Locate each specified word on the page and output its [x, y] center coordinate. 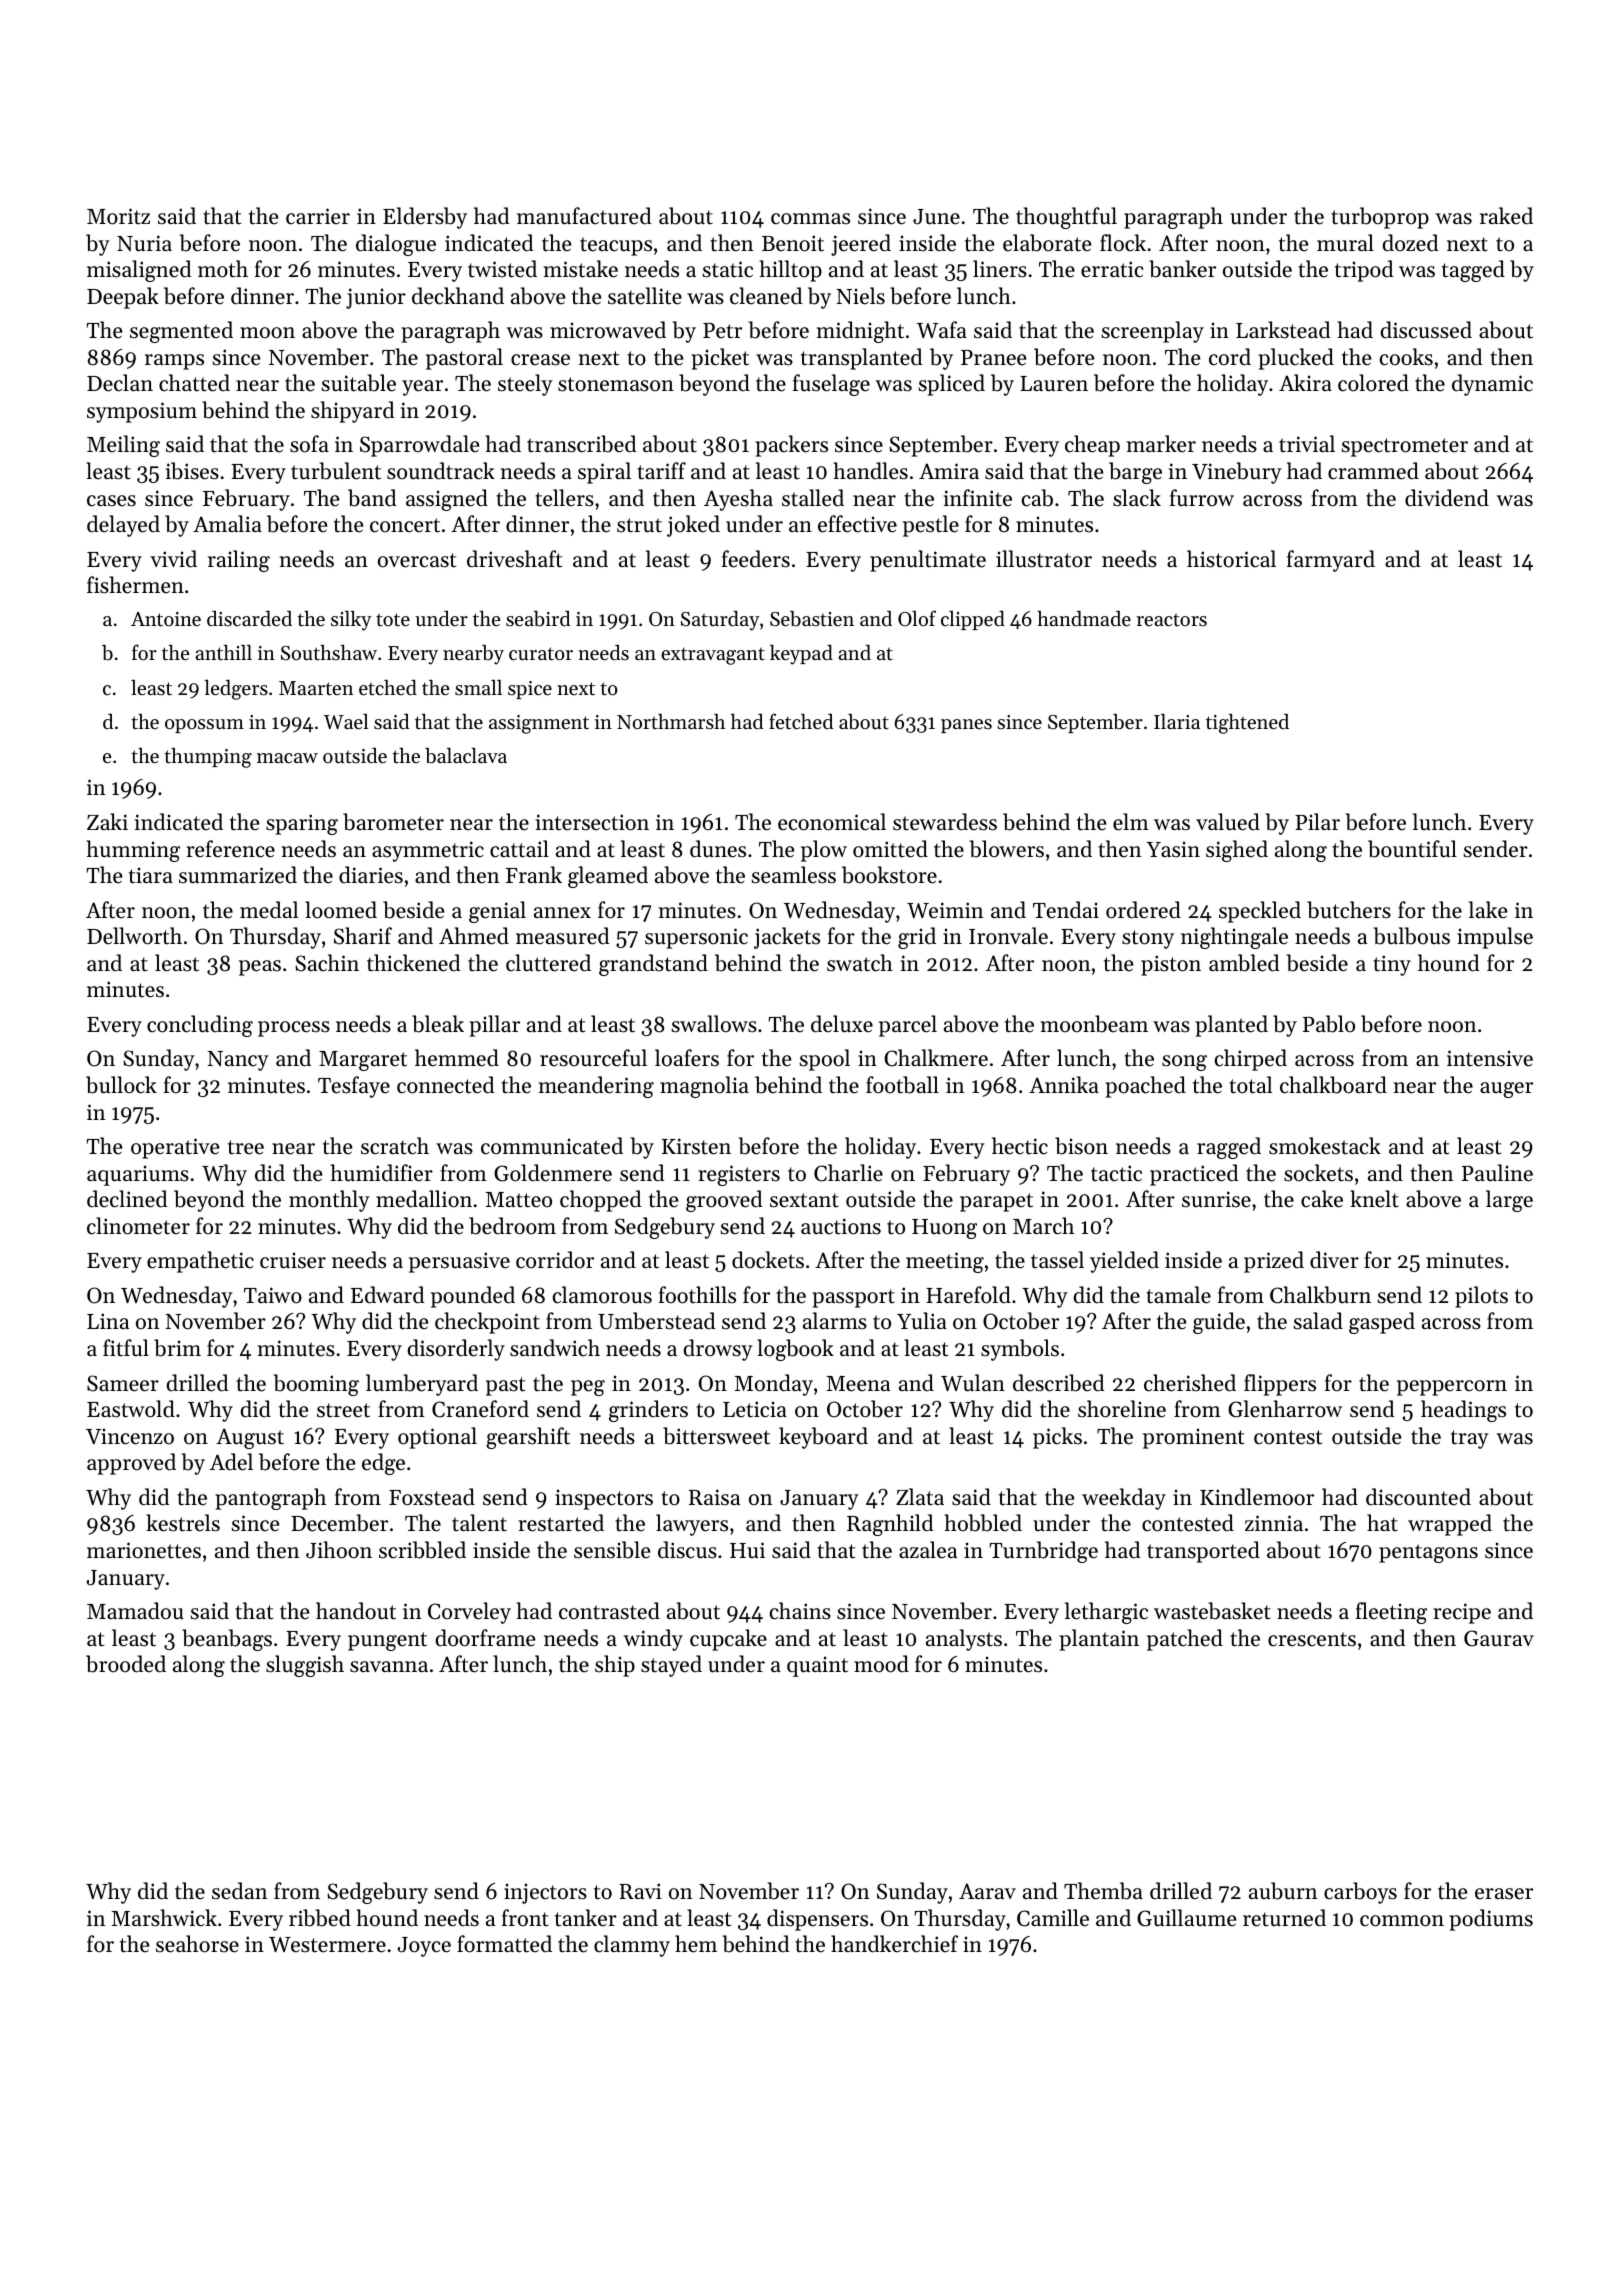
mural [1345, 242]
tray [1470, 1439]
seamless [794, 875]
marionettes [144, 1550]
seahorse [197, 1944]
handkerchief [894, 1944]
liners [1000, 269]
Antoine [166, 619]
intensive [1490, 1058]
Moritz [118, 216]
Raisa [714, 1497]
